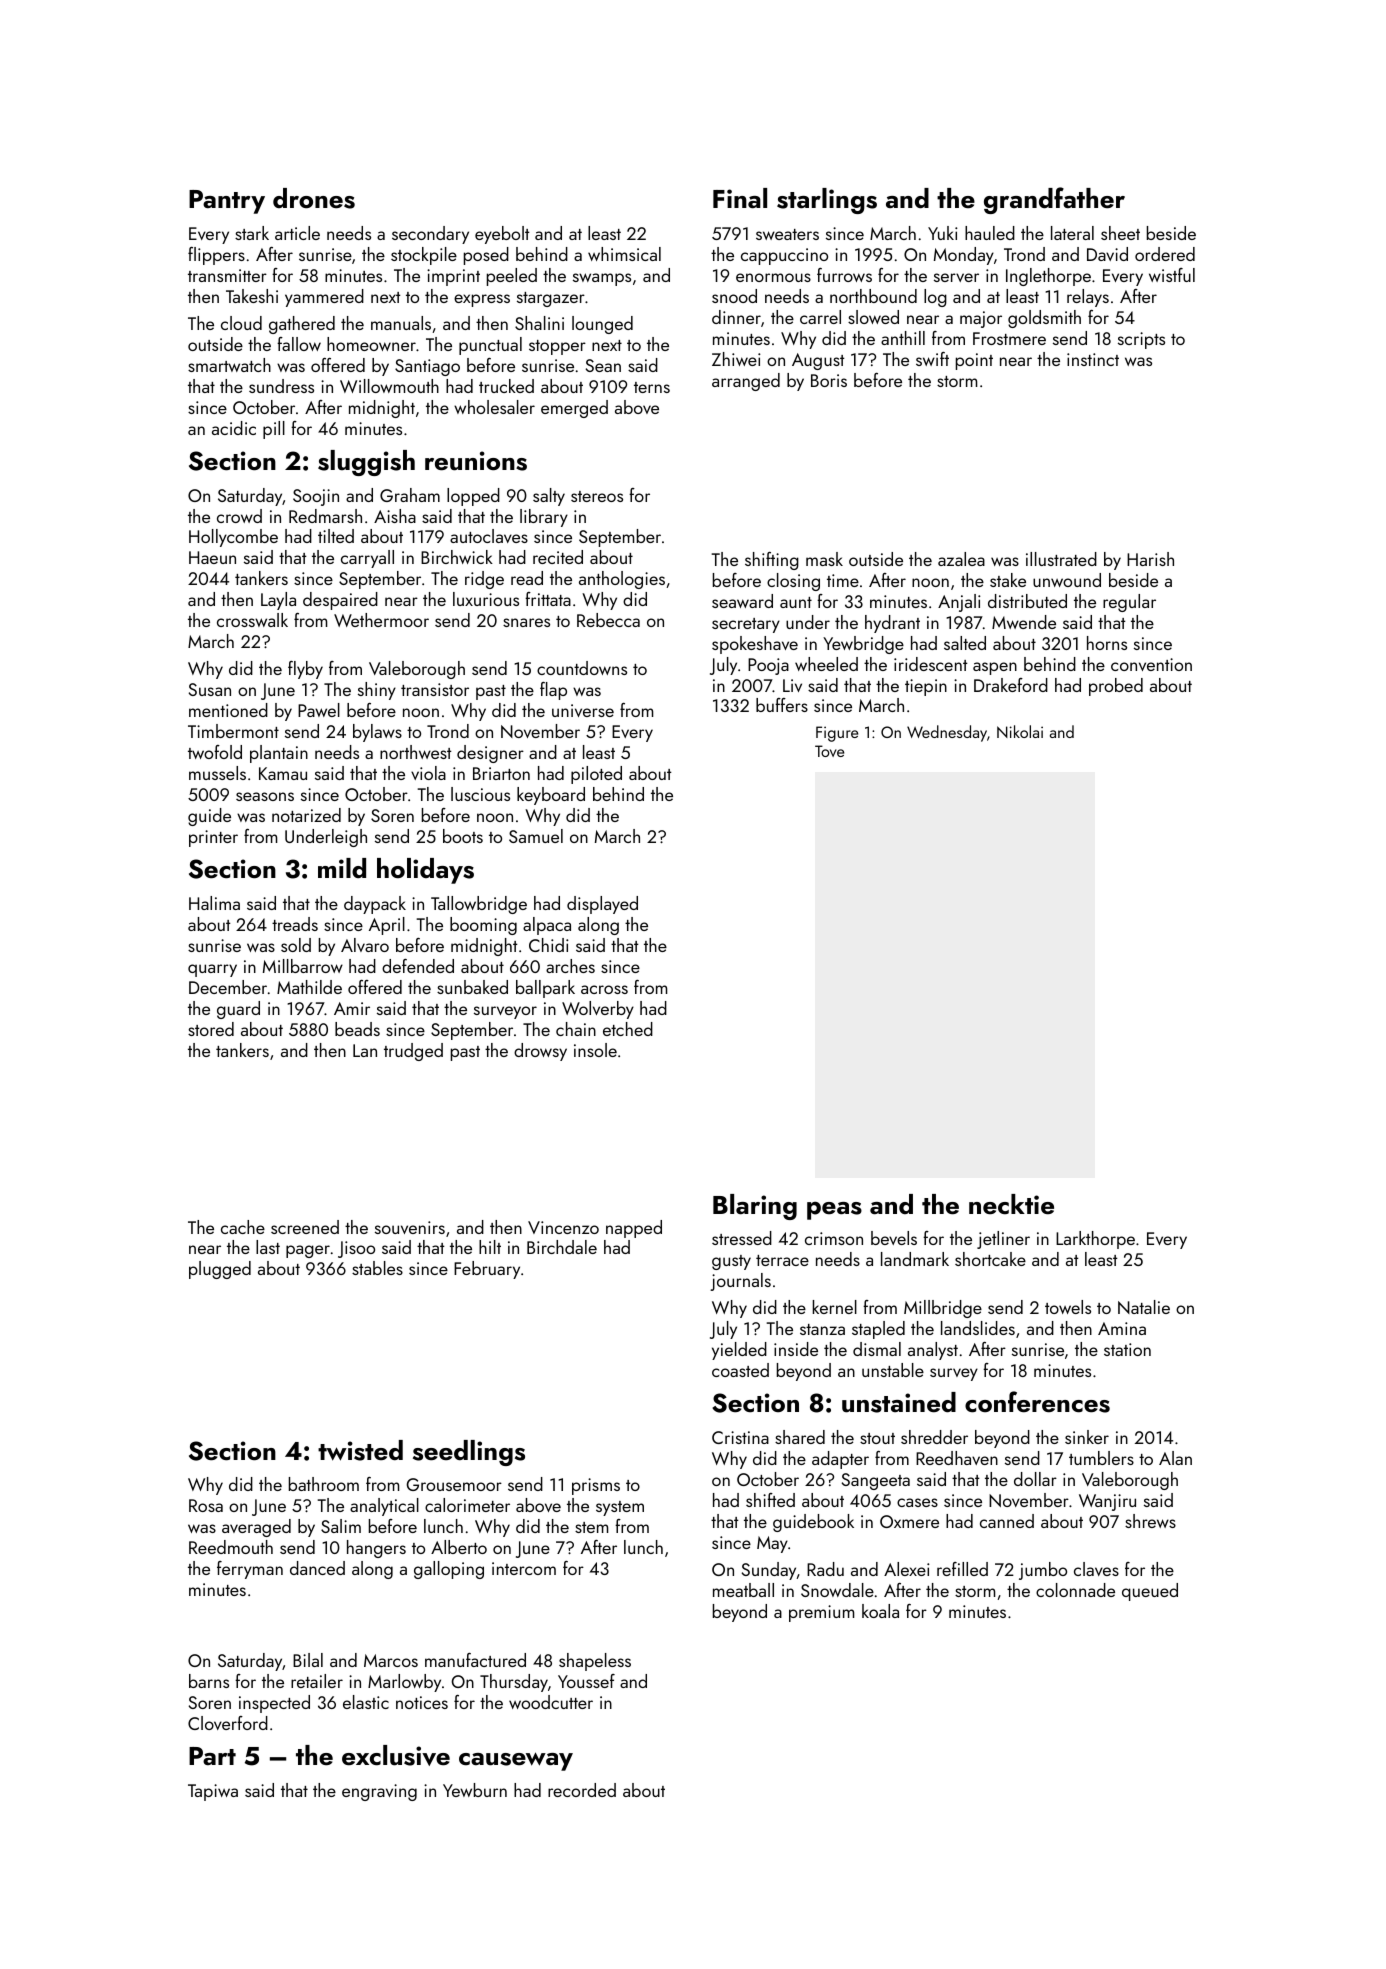 The image size is (1386, 1969). Describe the element at coordinates (227, 275) in the image. I see `transmitter` at that location.
